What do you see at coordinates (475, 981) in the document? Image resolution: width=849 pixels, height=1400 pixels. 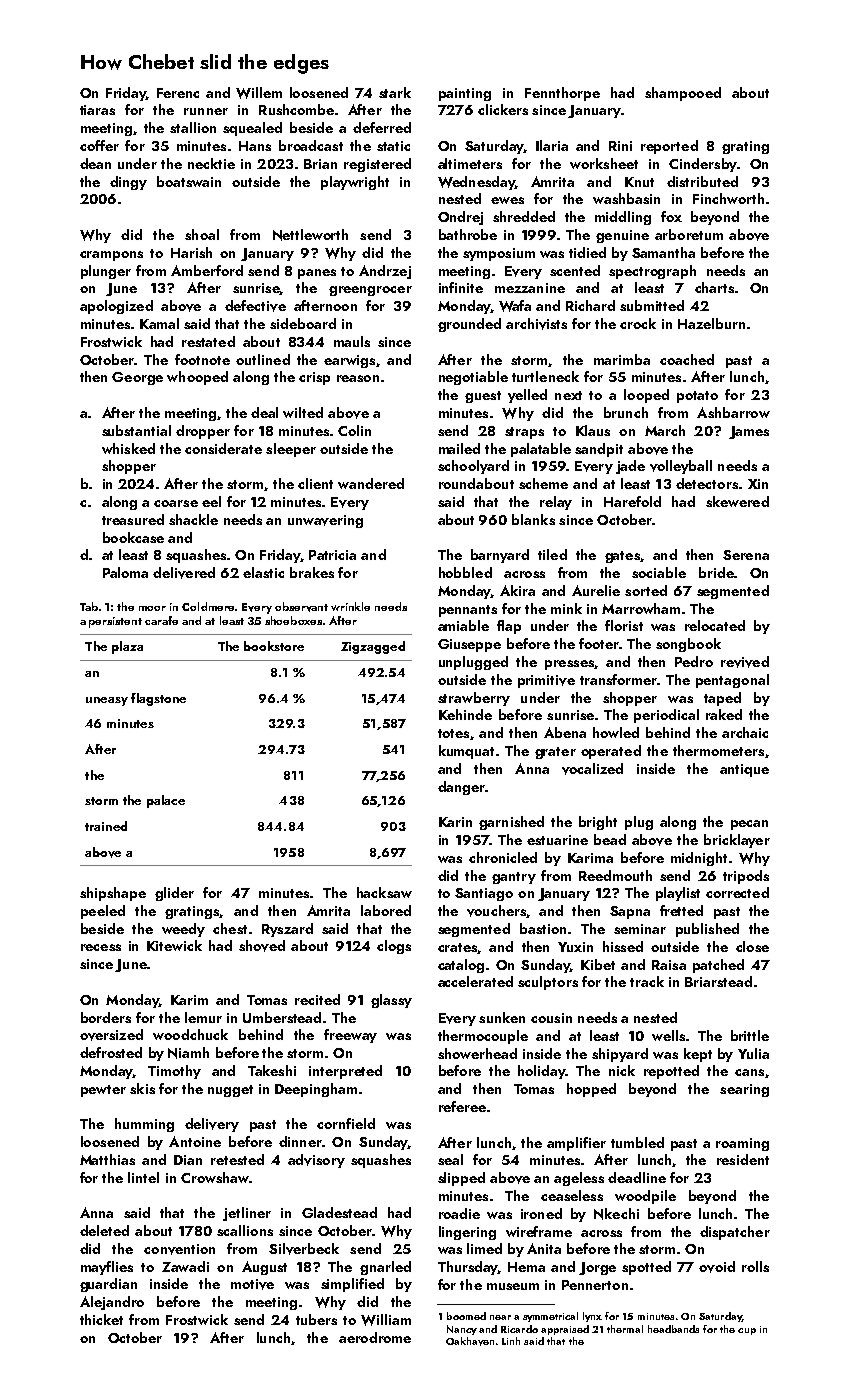 I see `accelerated` at bounding box center [475, 981].
